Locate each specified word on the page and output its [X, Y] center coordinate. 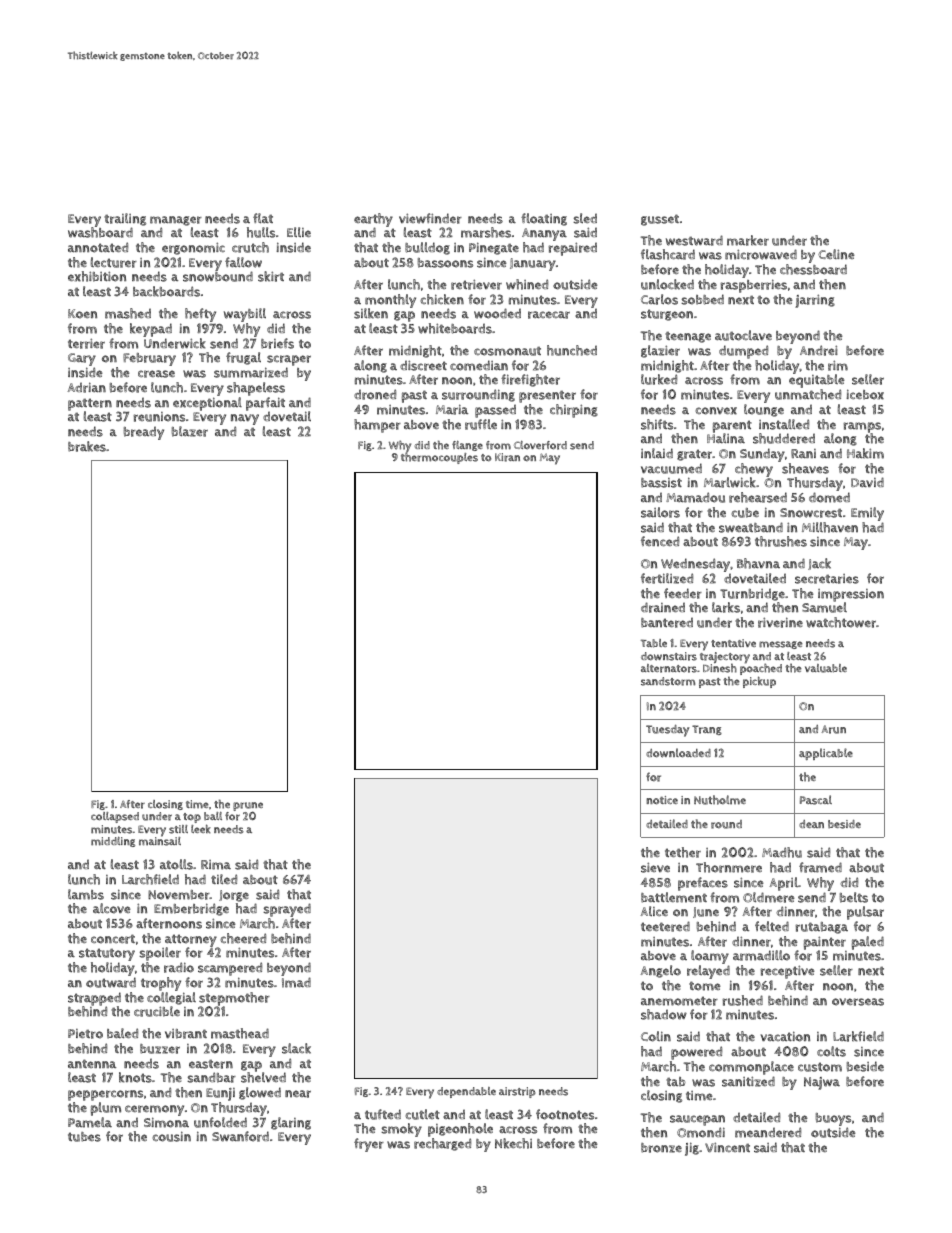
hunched [572, 350]
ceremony [154, 1110]
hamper [377, 426]
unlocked [667, 284]
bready [144, 433]
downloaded [678, 753]
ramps [862, 427]
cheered [243, 938]
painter [825, 943]
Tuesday [667, 731]
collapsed [115, 817]
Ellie [299, 232]
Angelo [660, 971]
